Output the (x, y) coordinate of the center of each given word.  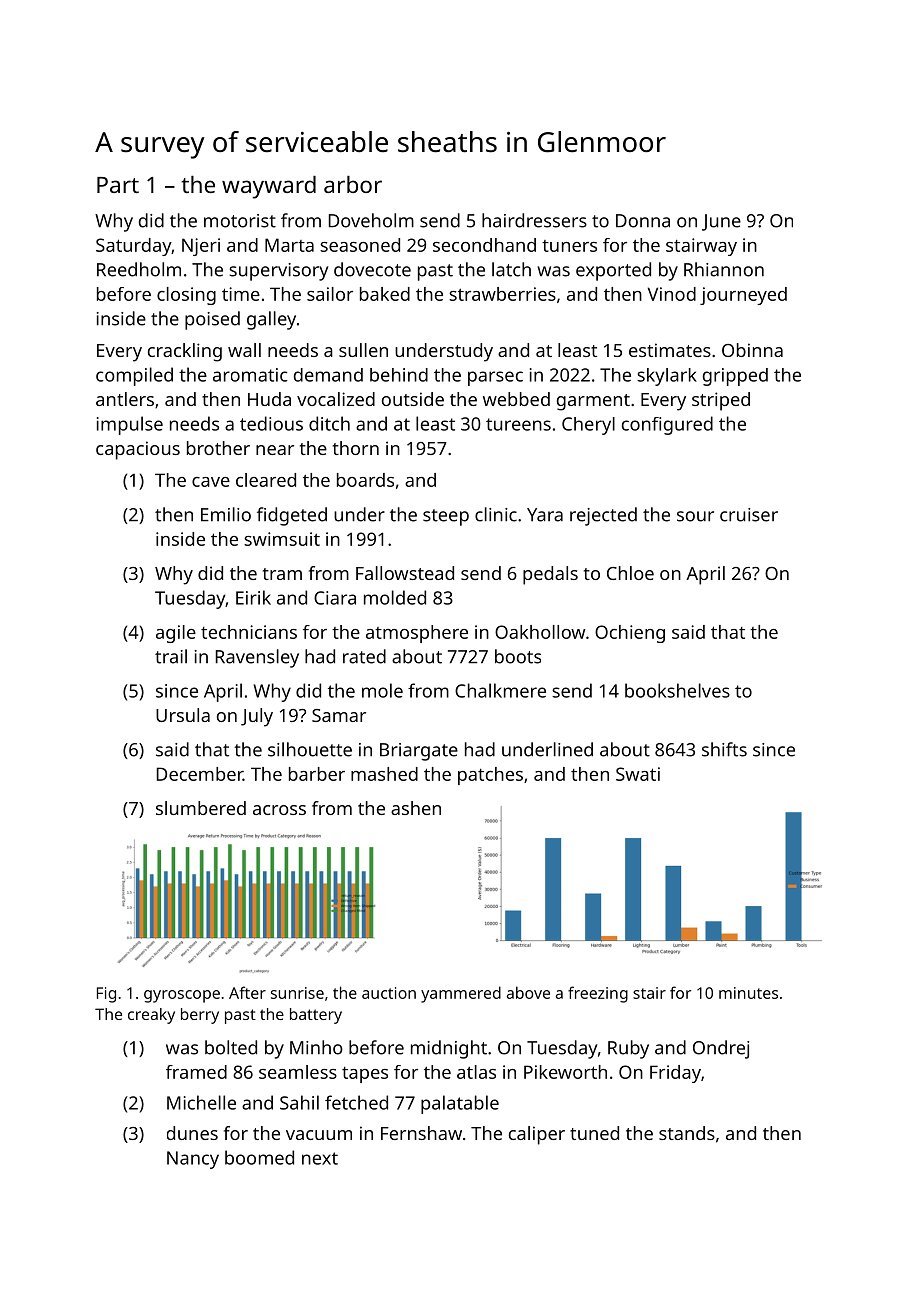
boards (365, 480)
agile (176, 634)
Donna (643, 221)
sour (695, 516)
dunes (192, 1133)
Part (118, 185)
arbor (353, 184)
